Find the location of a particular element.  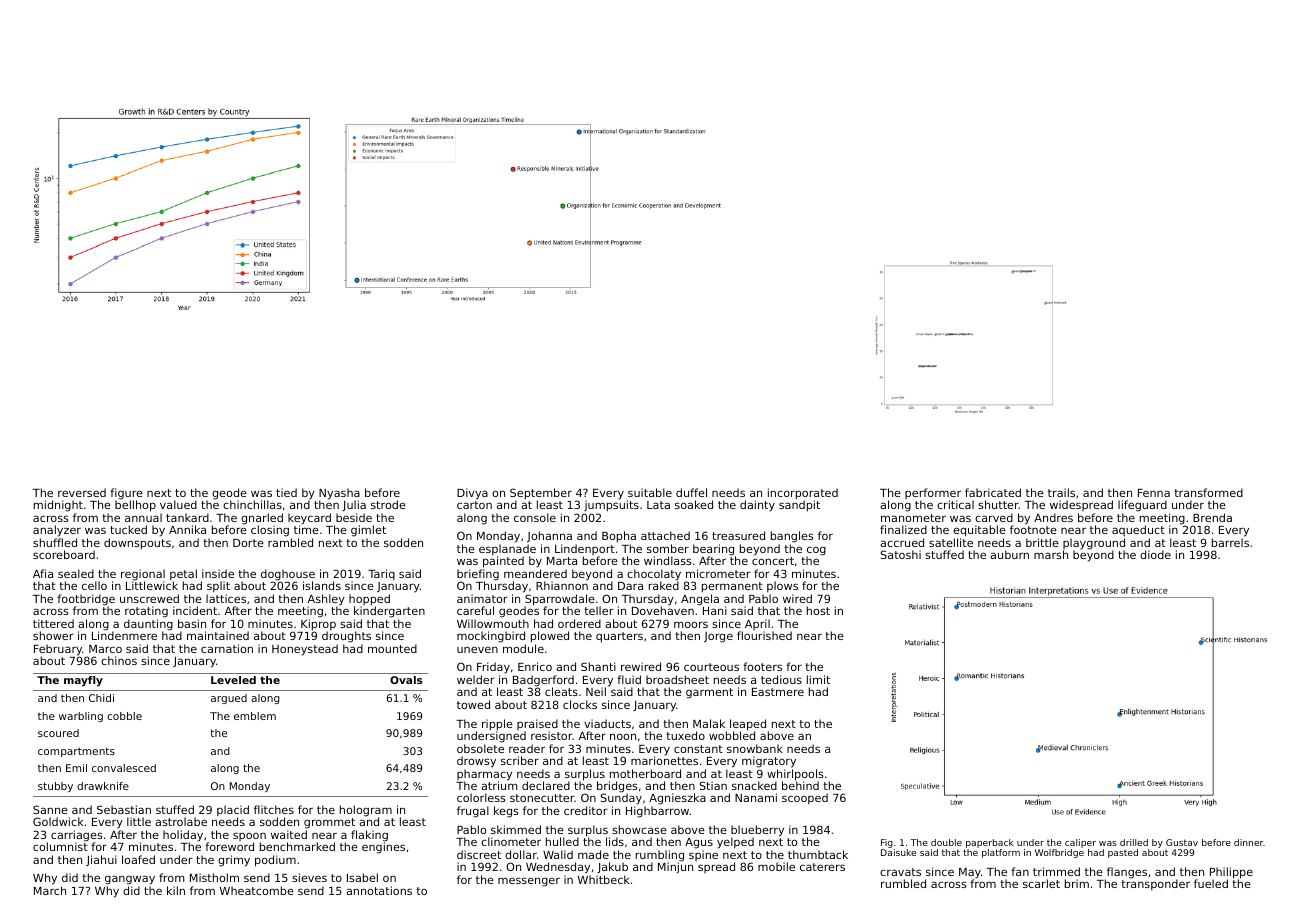

tankard is located at coordinates (187, 517).
